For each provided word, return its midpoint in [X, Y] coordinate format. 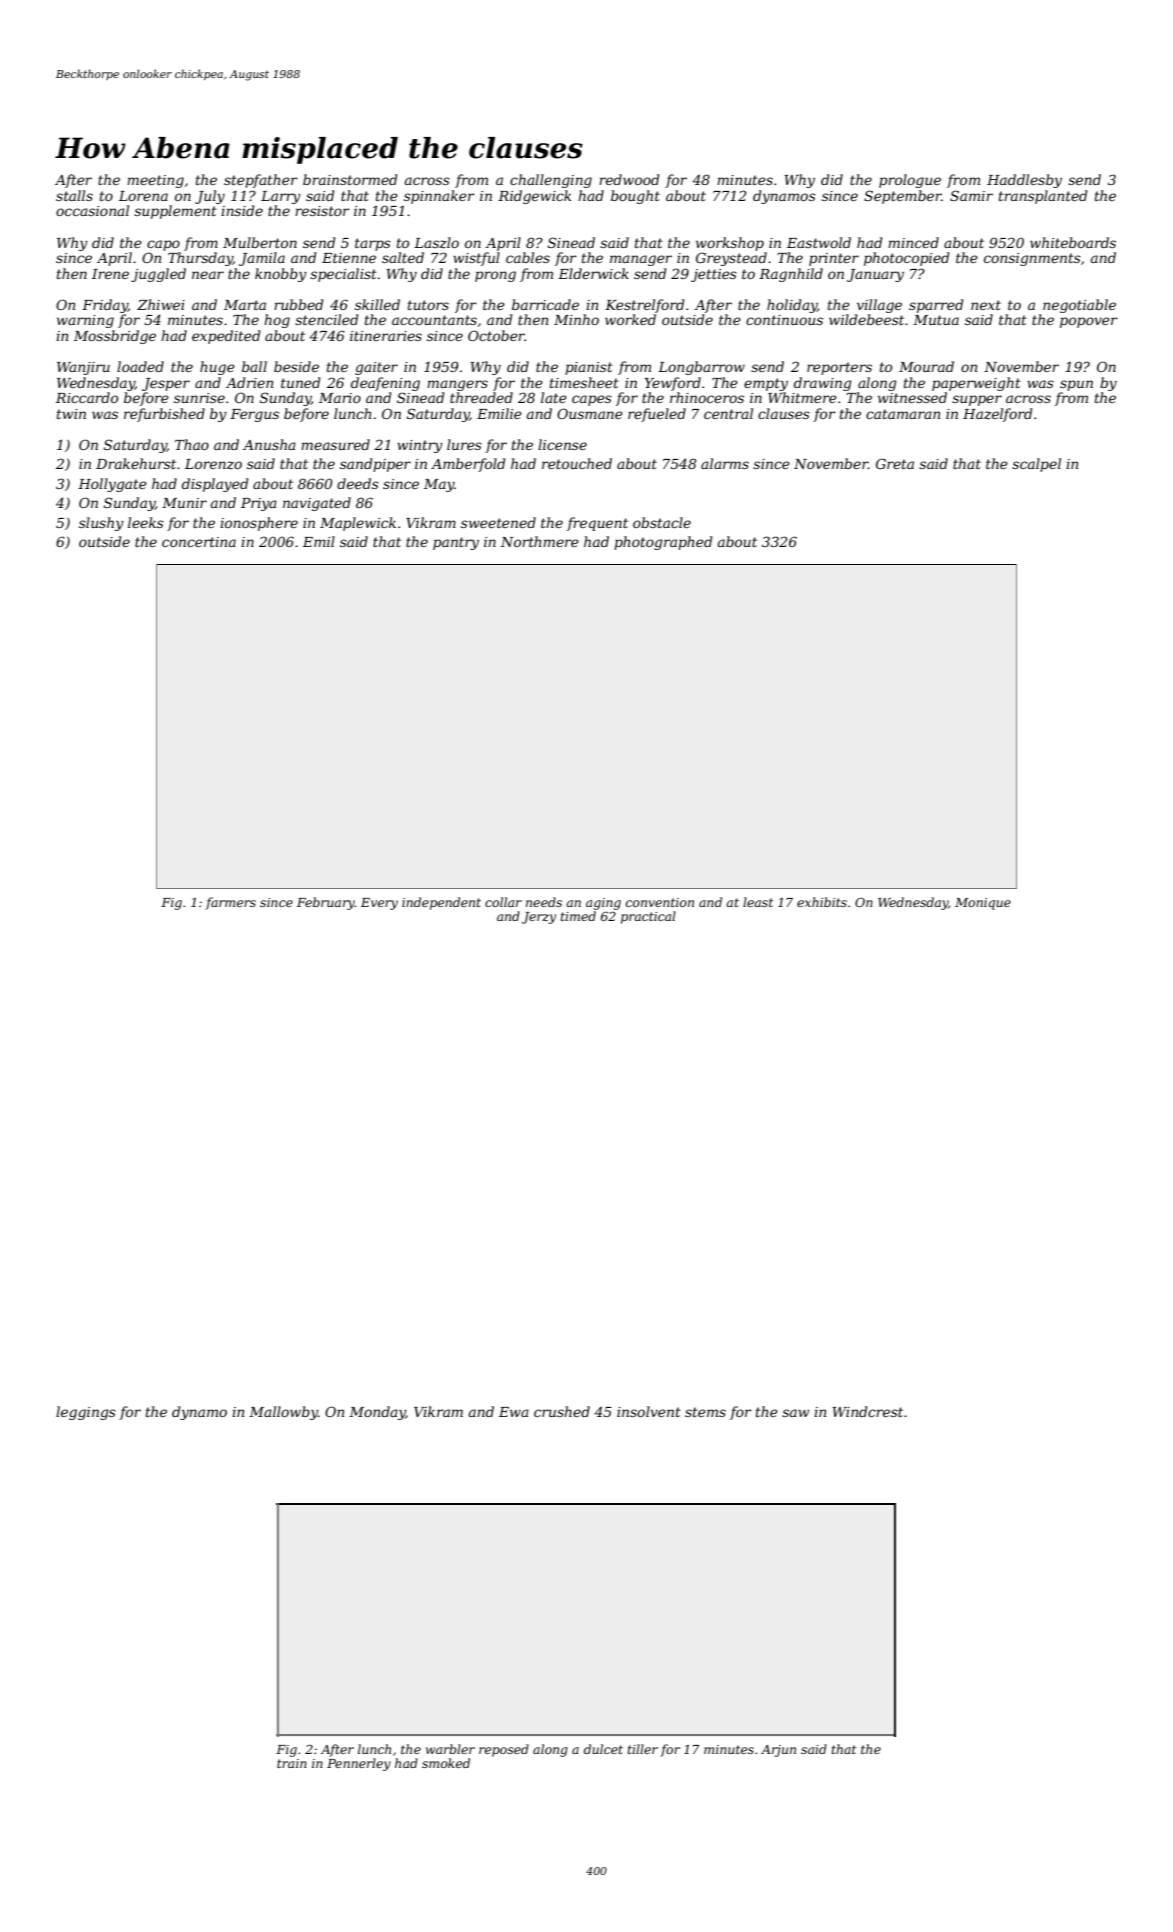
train [292, 1763]
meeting [155, 181]
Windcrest [867, 1411]
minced [913, 242]
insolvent [649, 1411]
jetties [714, 275]
